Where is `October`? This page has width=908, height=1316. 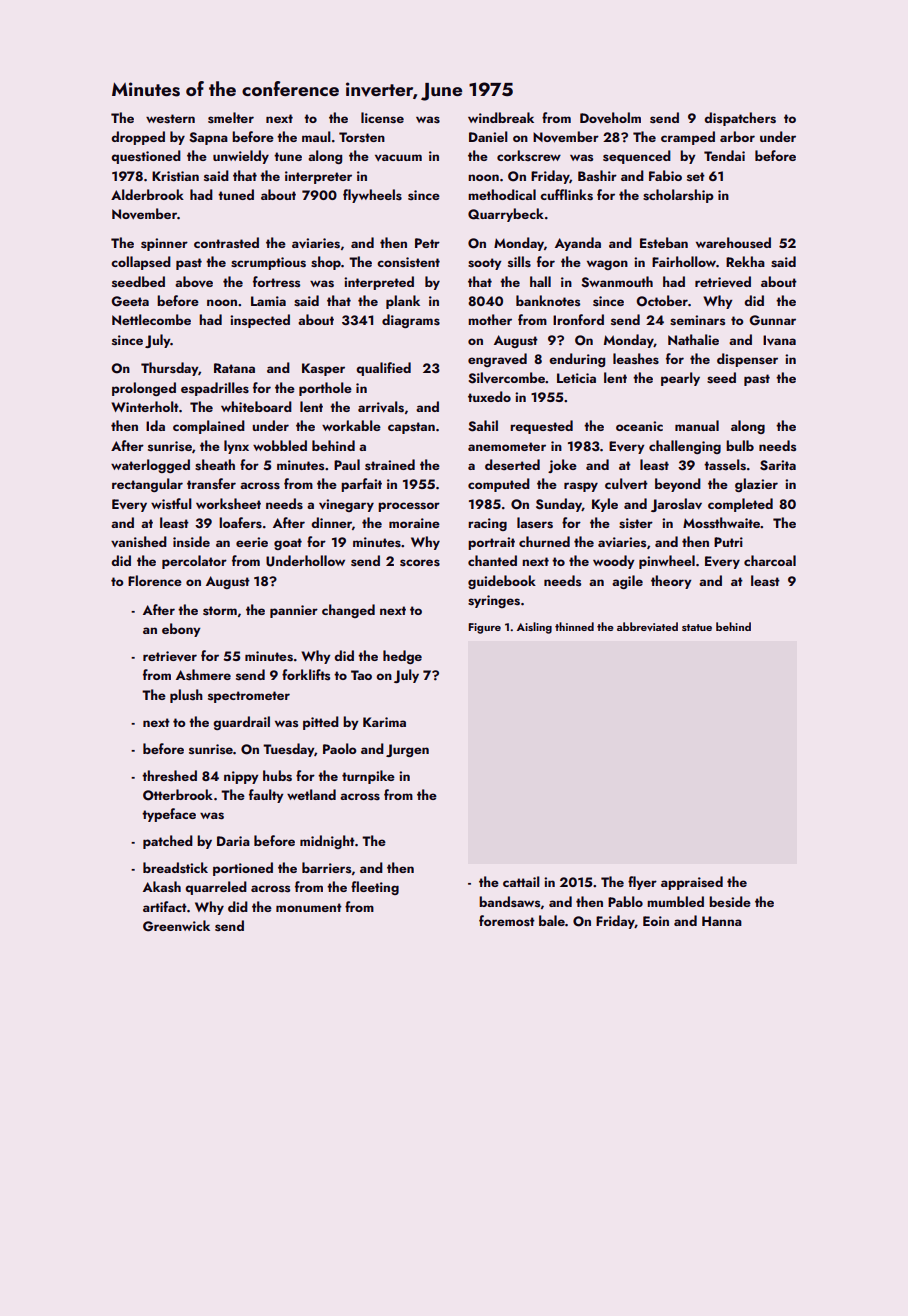 October is located at coordinates (662, 301).
